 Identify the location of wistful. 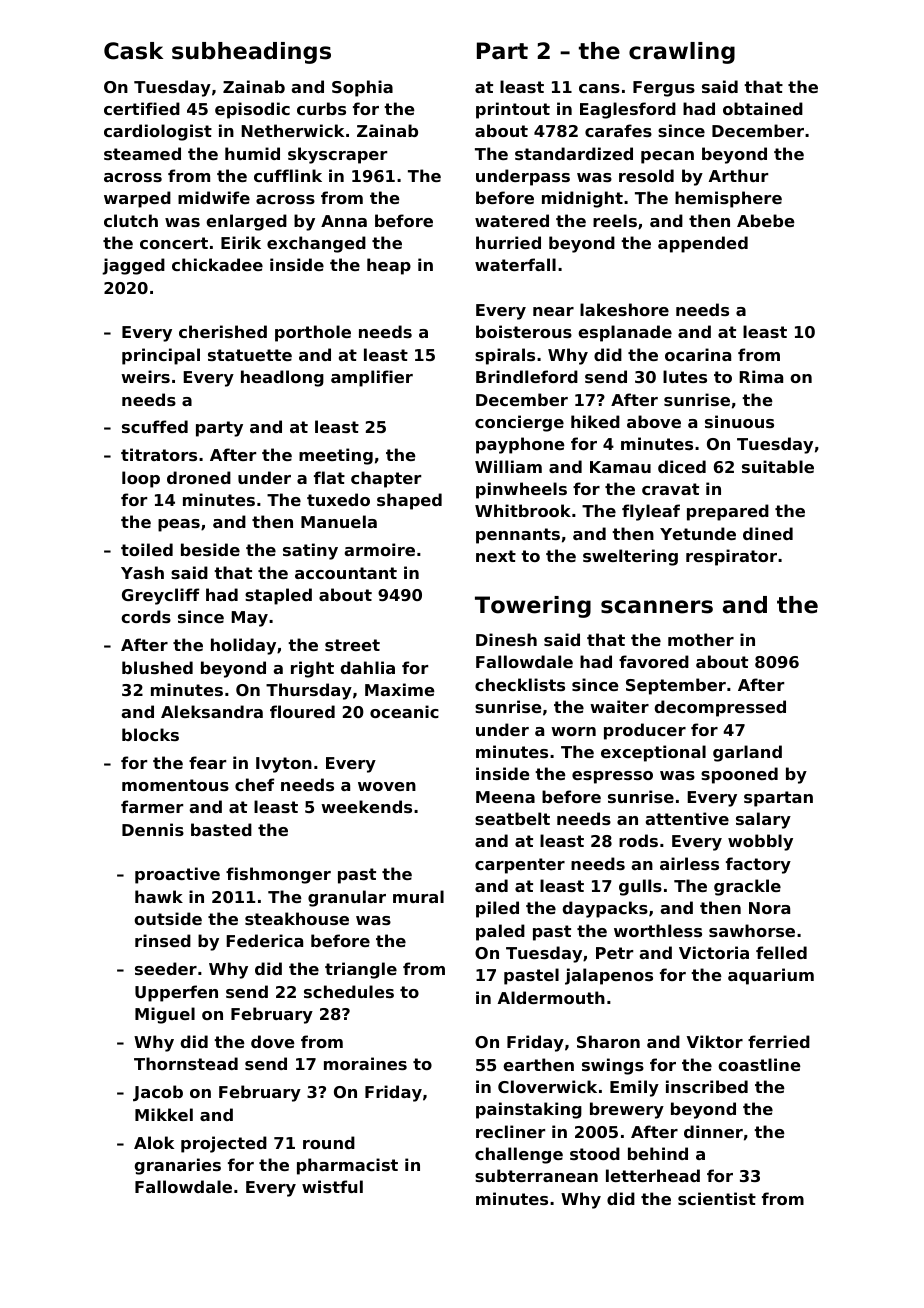
(332, 1186).
